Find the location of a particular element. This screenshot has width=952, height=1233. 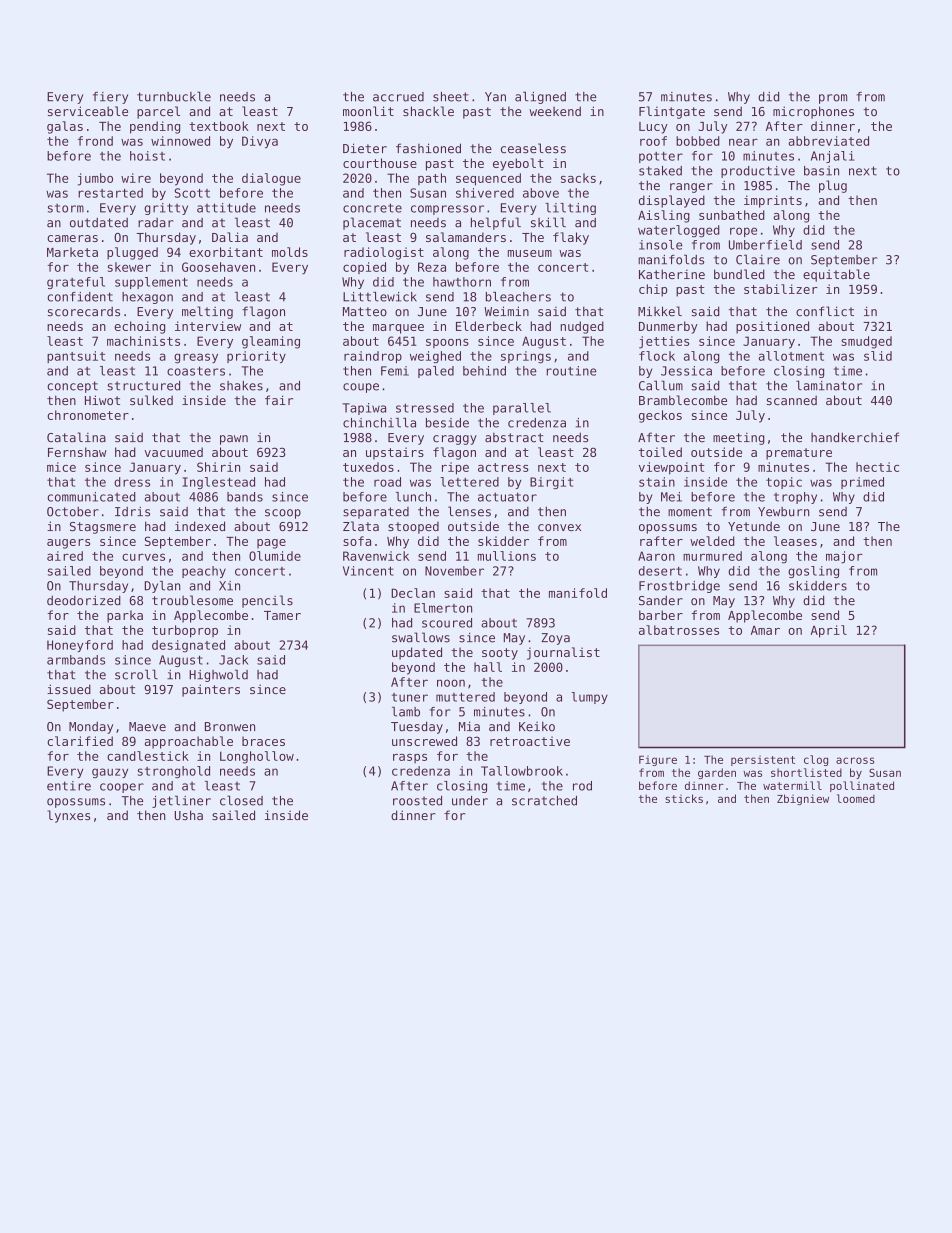

April is located at coordinates (829, 631).
